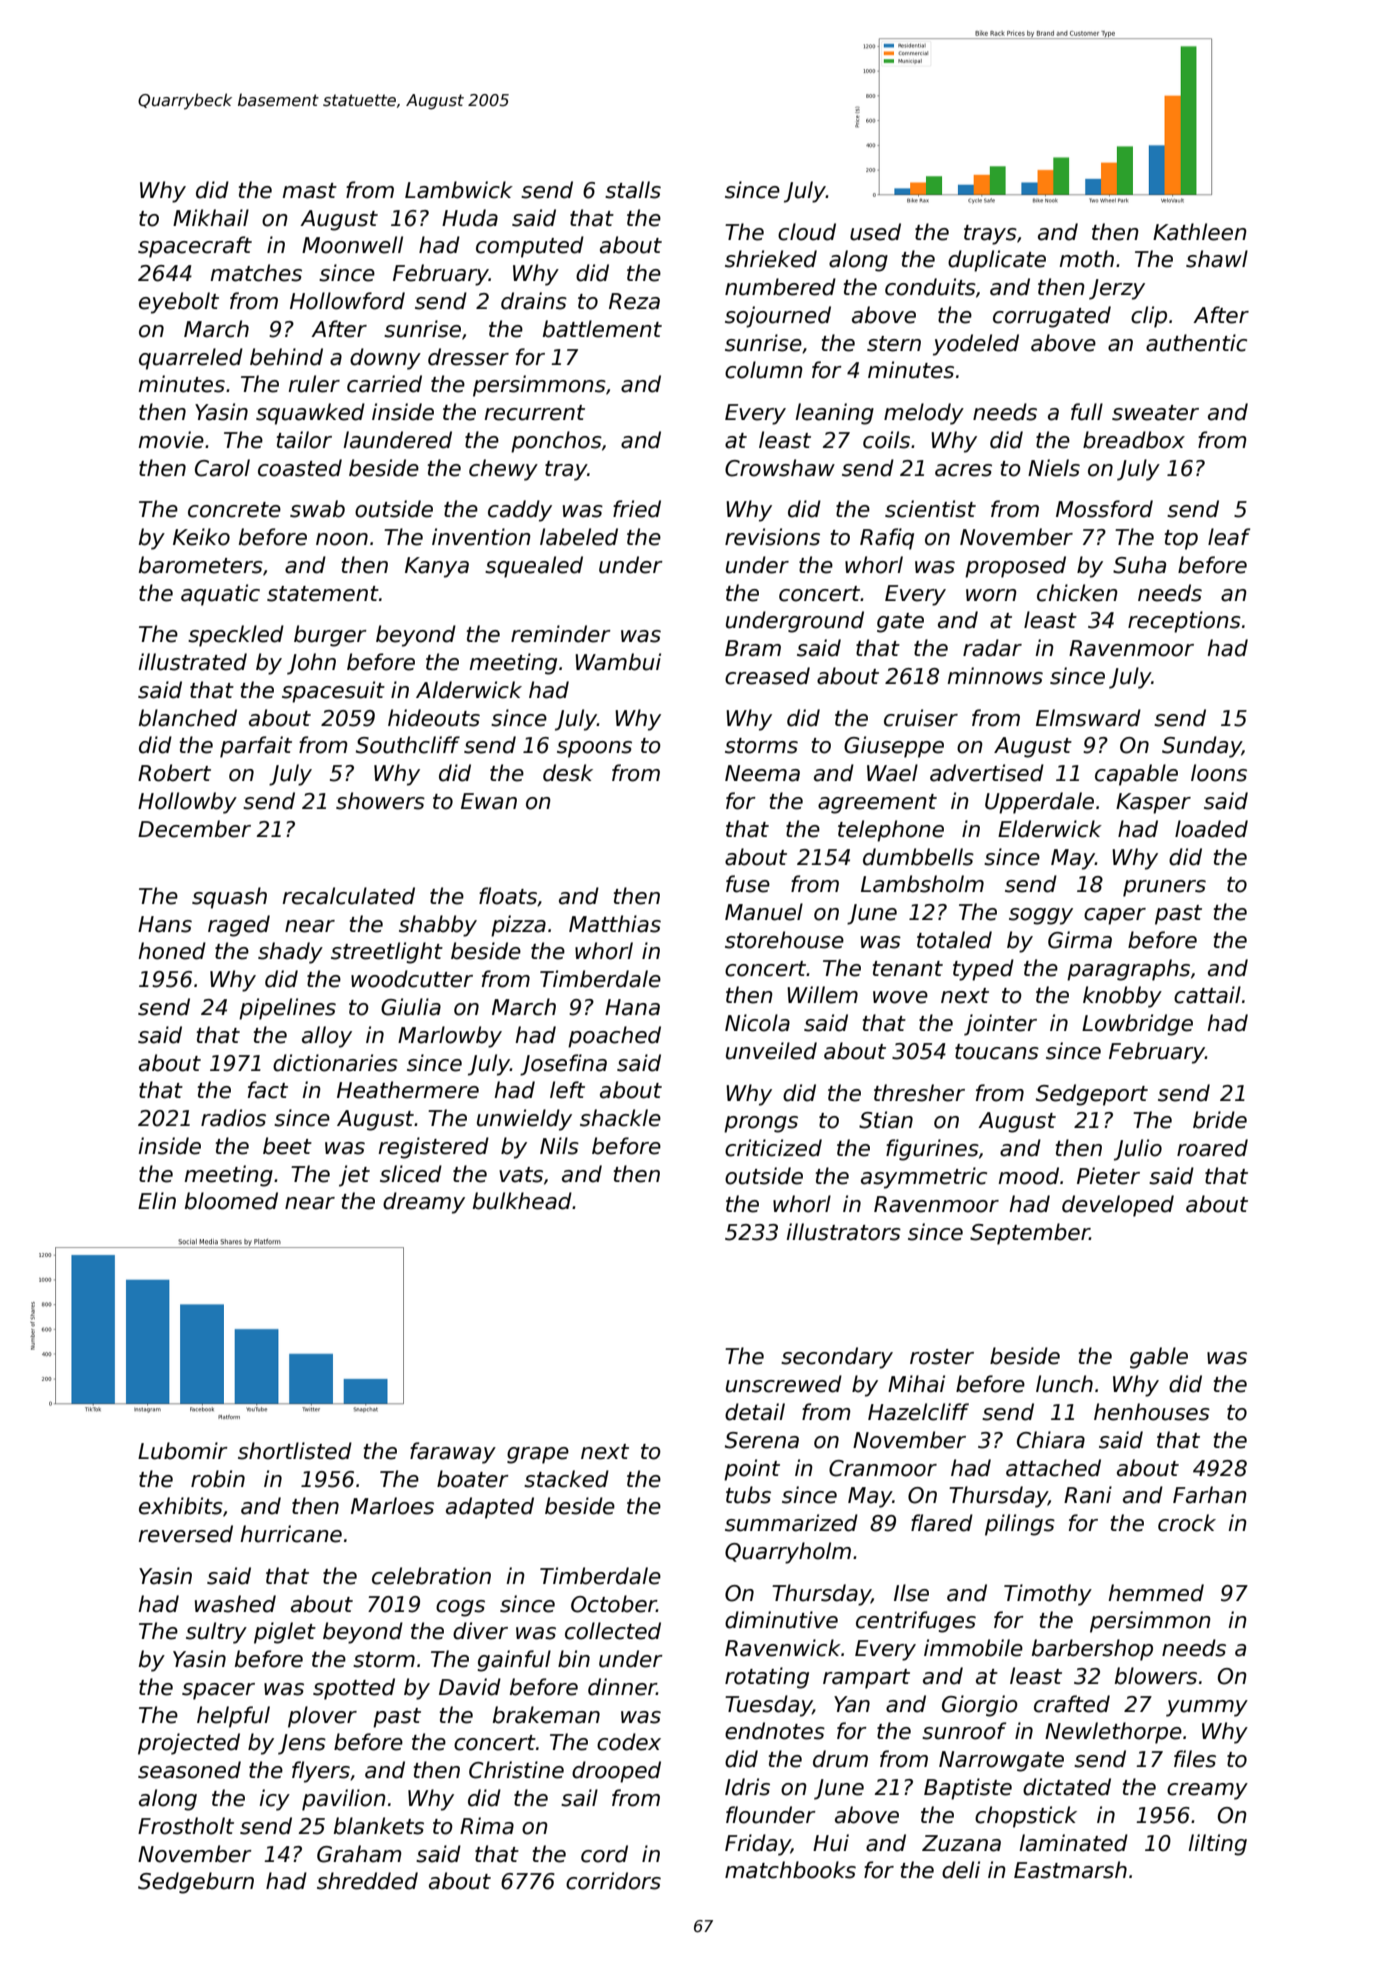 The width and height of the image is (1386, 1969). I want to click on duplicate, so click(997, 261).
